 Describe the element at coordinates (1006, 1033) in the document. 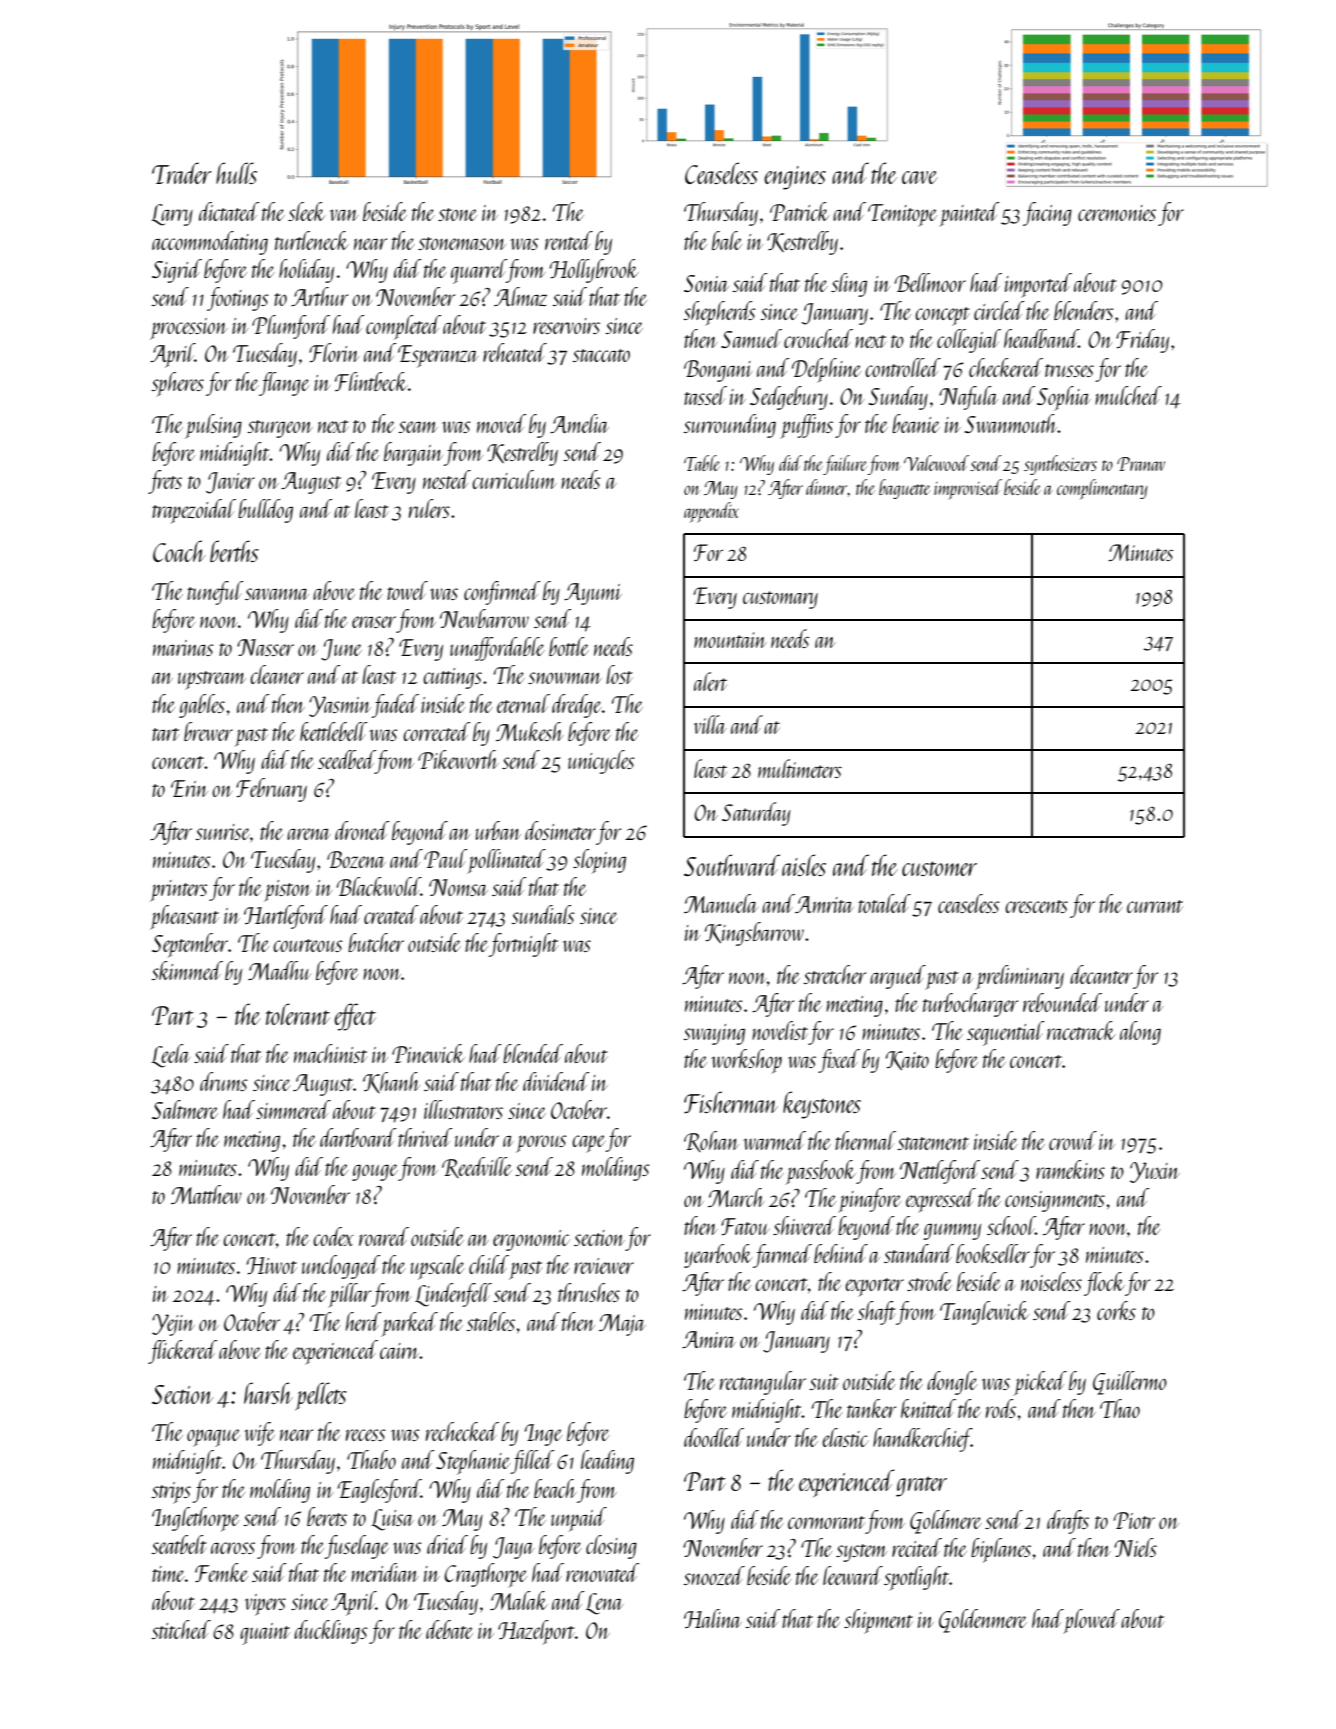

I see `sequential` at that location.
